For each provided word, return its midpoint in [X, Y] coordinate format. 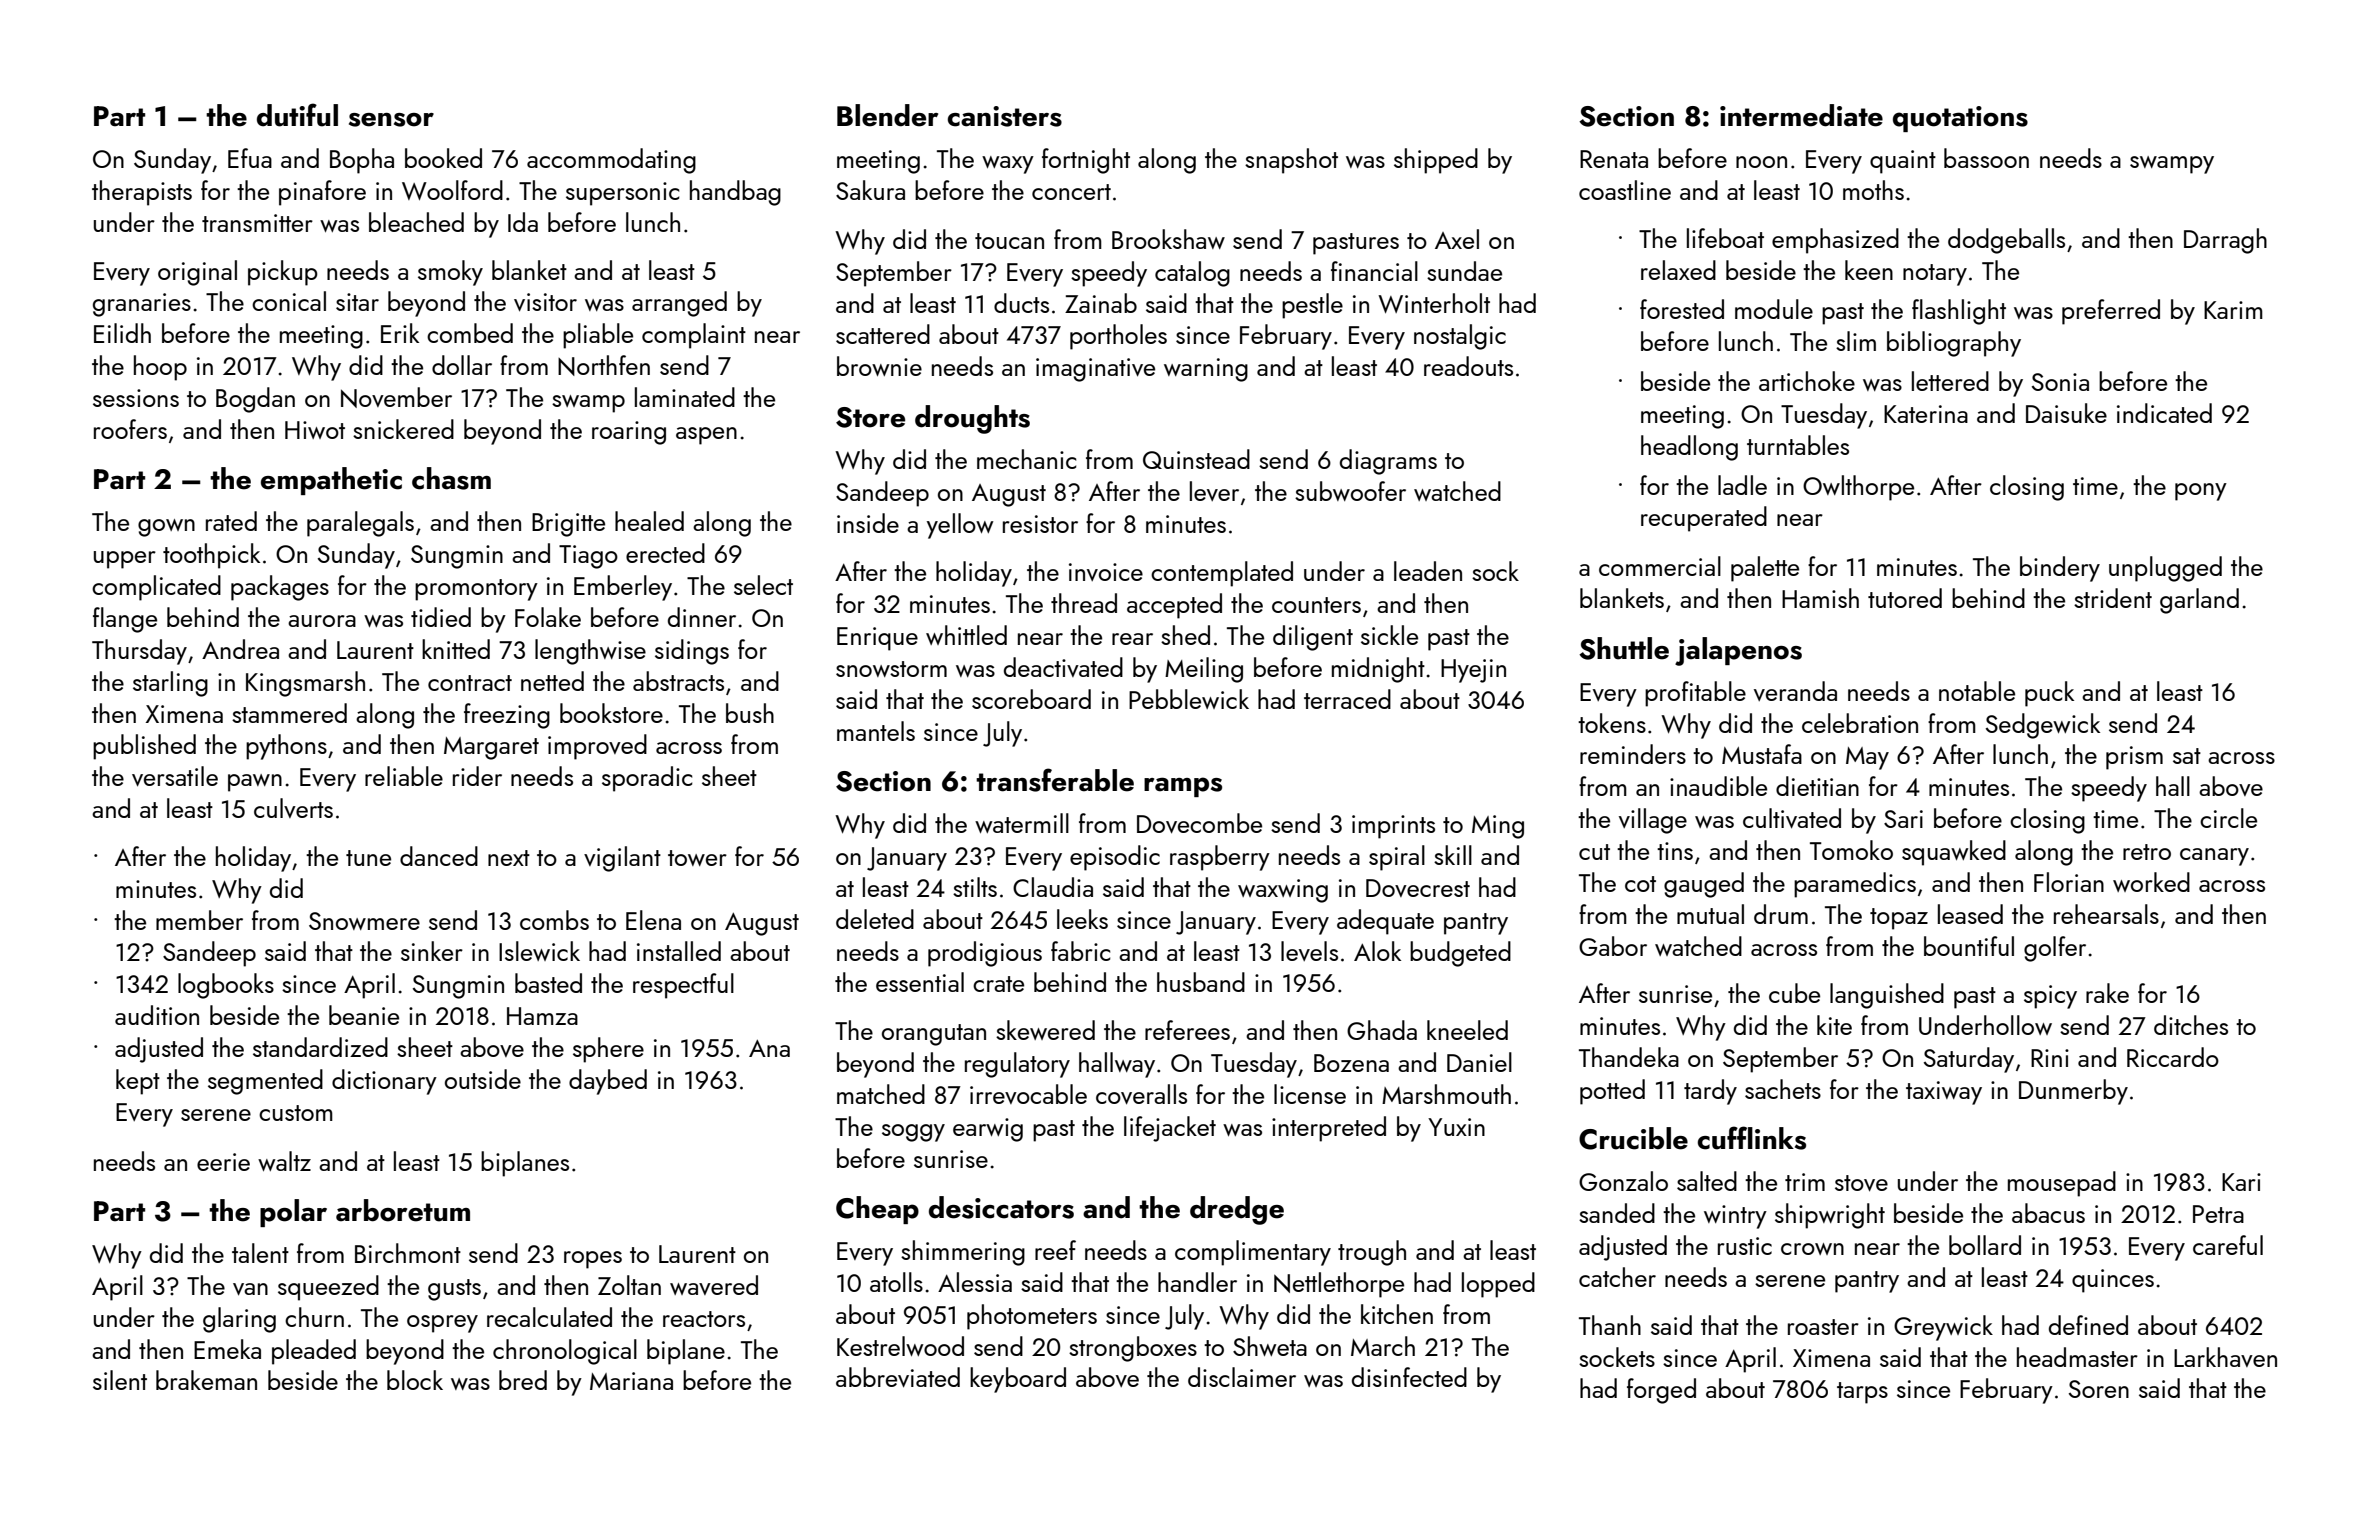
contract [470, 683]
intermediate [1801, 115]
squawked [1954, 853]
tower [697, 858]
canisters [1005, 116]
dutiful [297, 115]
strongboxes [1133, 1349]
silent [120, 1380]
